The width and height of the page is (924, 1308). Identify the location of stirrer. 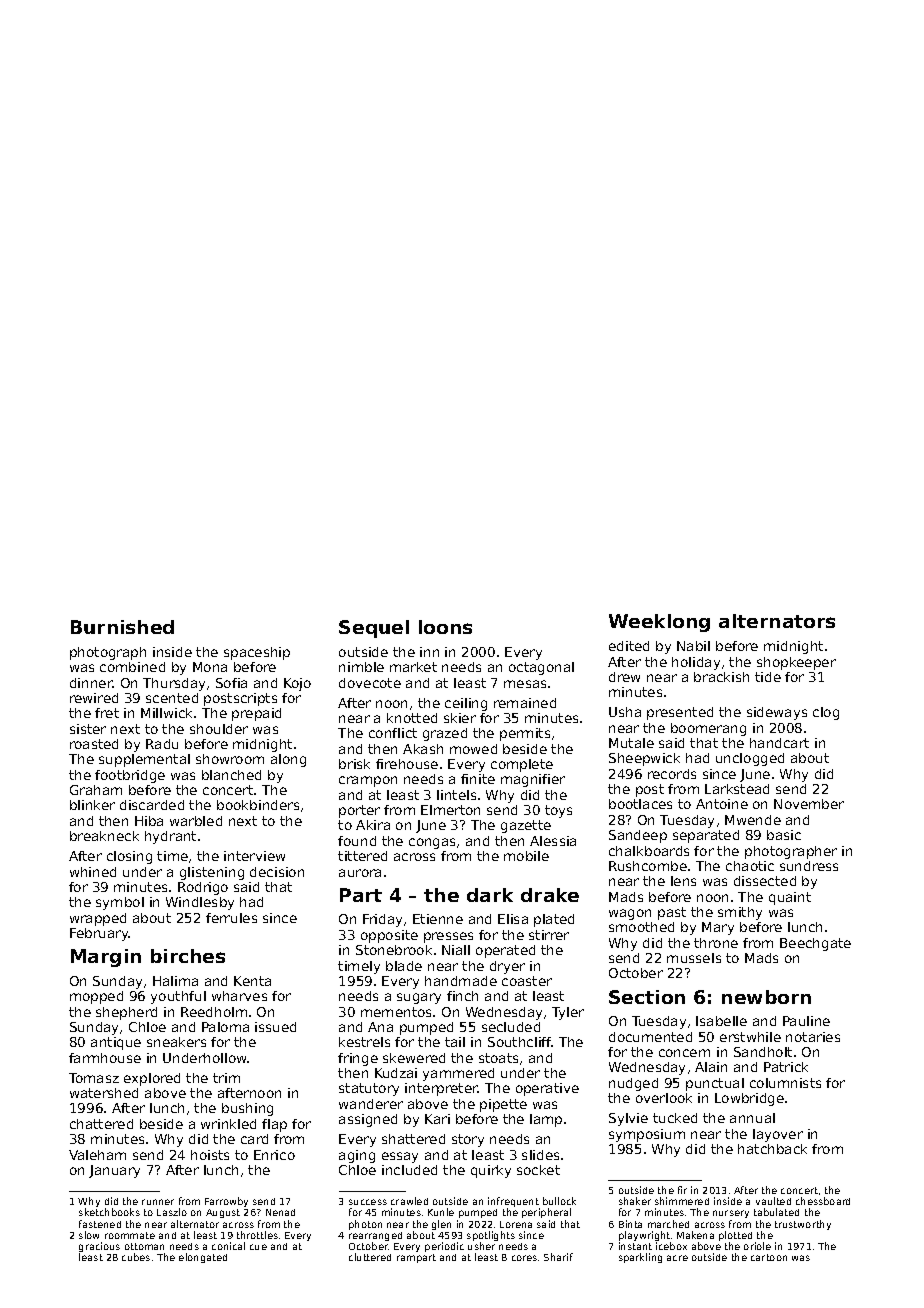
(549, 935).
